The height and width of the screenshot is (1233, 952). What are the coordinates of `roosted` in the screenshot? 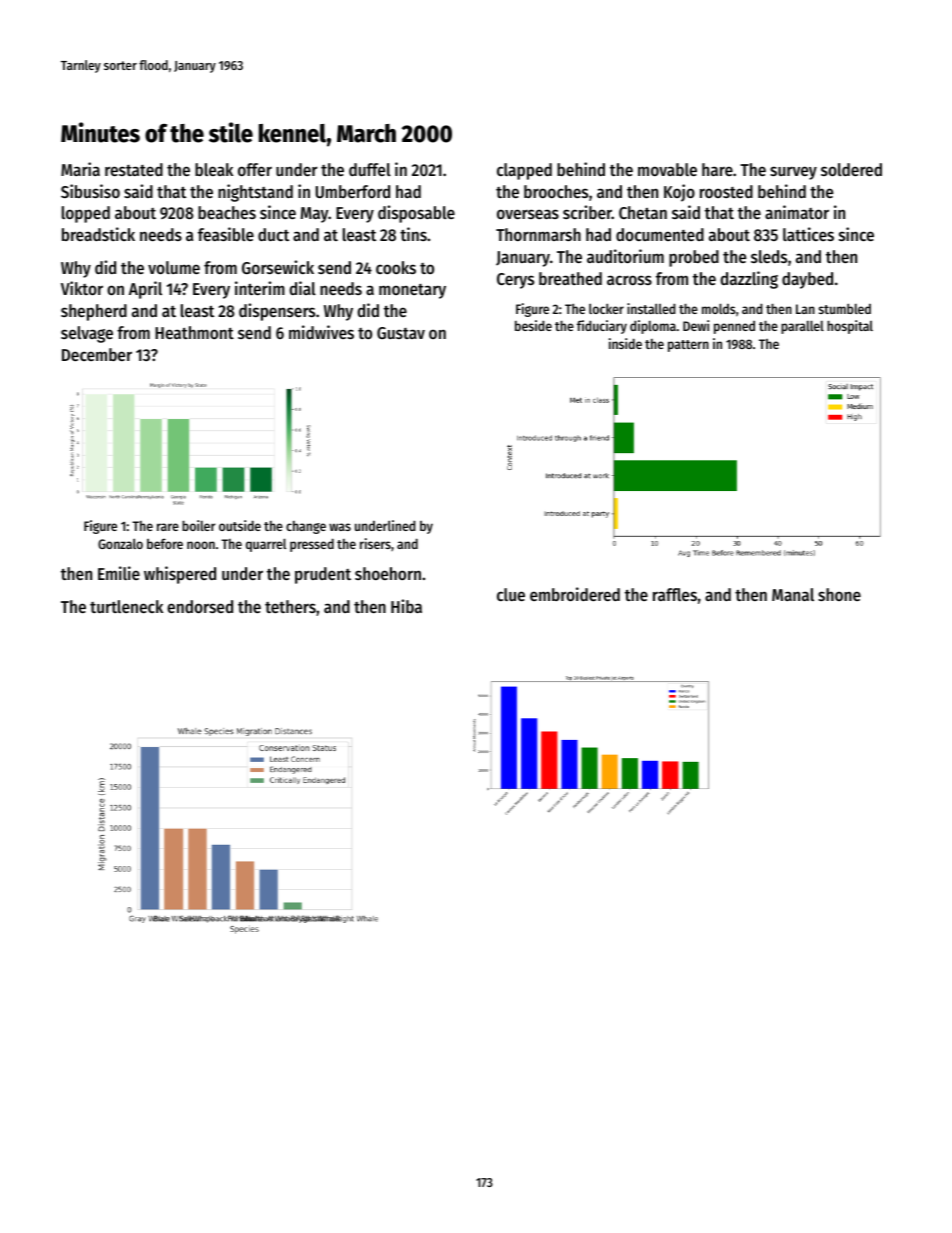 It's located at (726, 191).
